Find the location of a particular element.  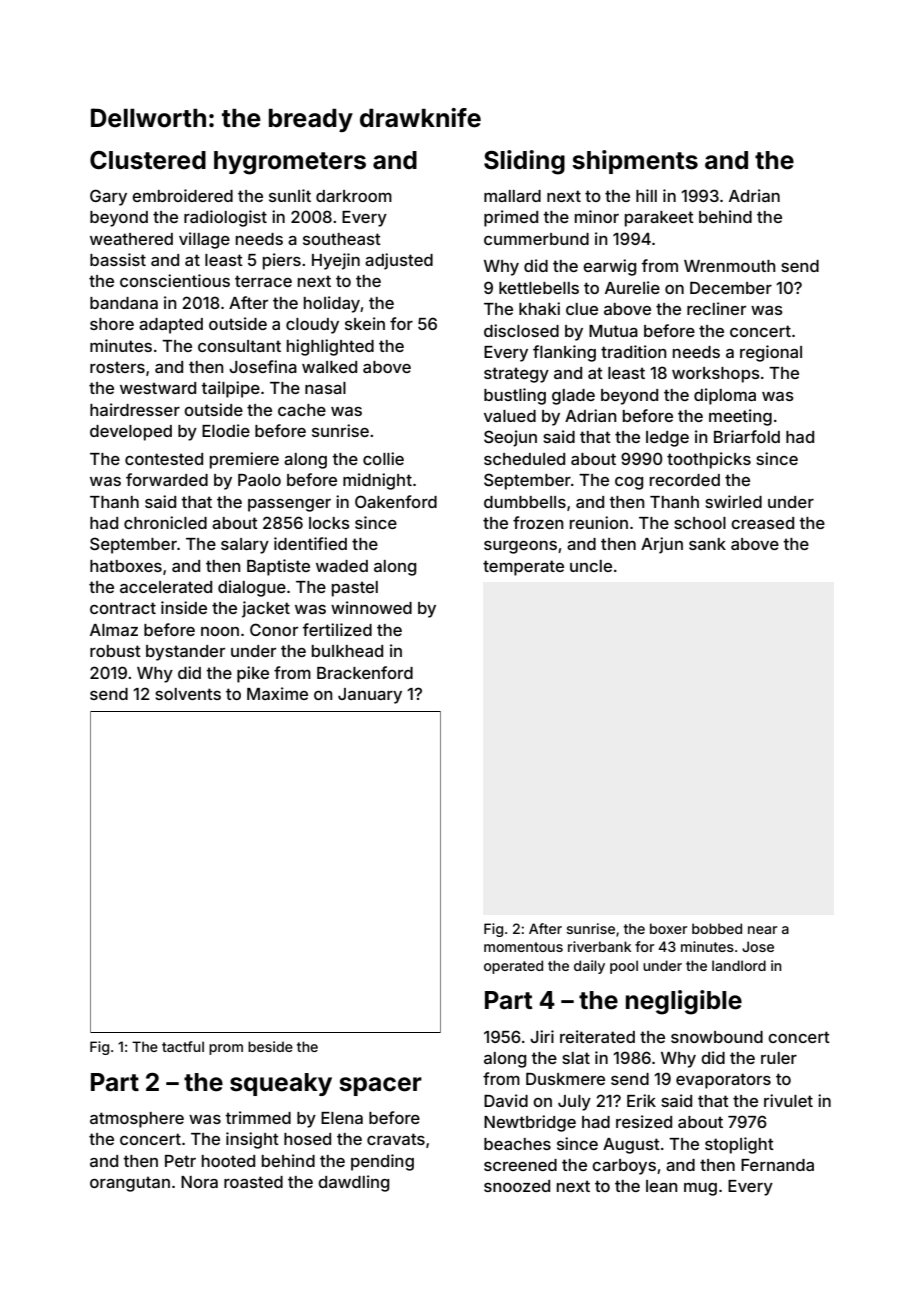

frozen is located at coordinates (538, 522).
